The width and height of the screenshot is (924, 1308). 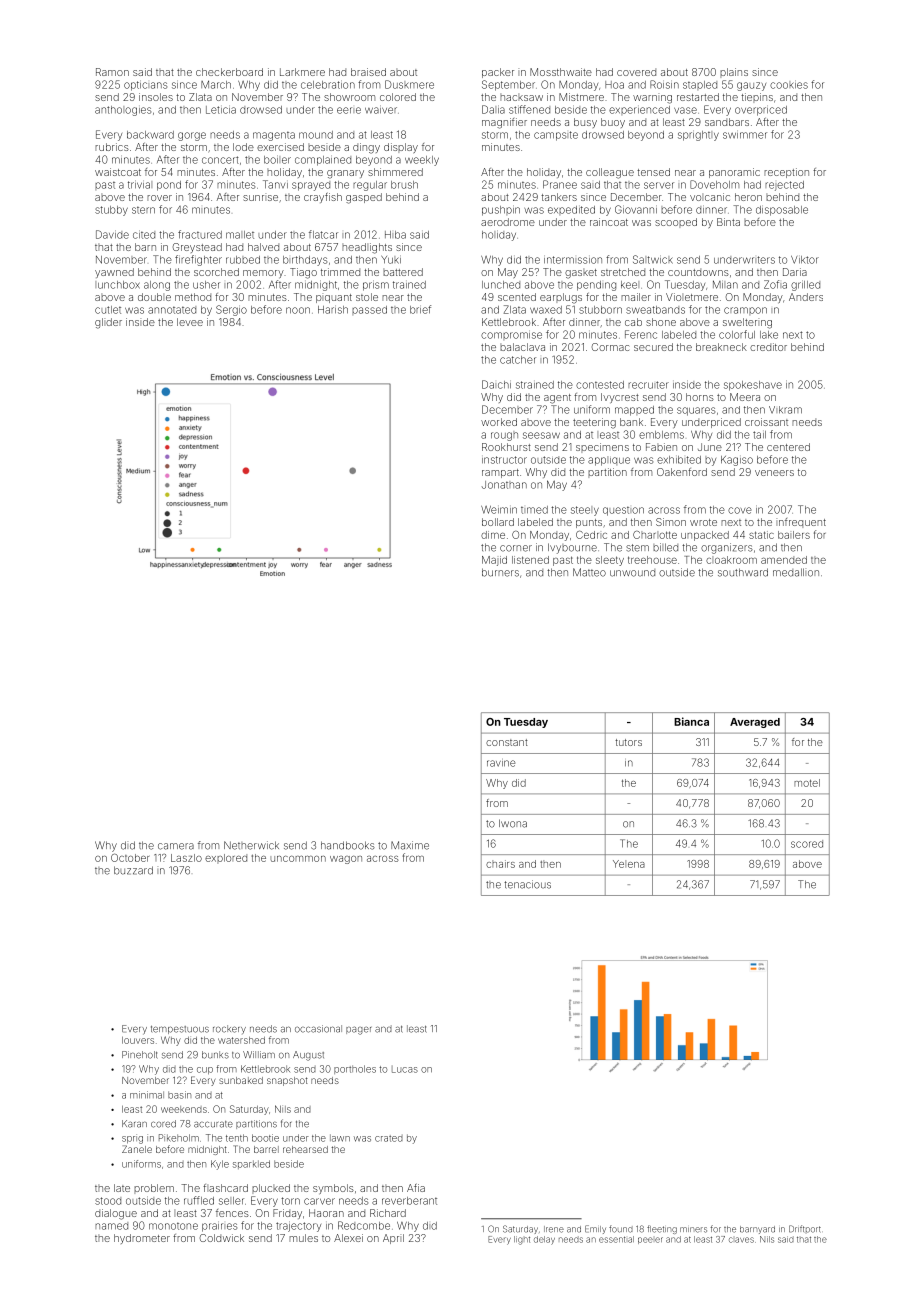 What do you see at coordinates (805, 1229) in the screenshot?
I see `Driftport` at bounding box center [805, 1229].
